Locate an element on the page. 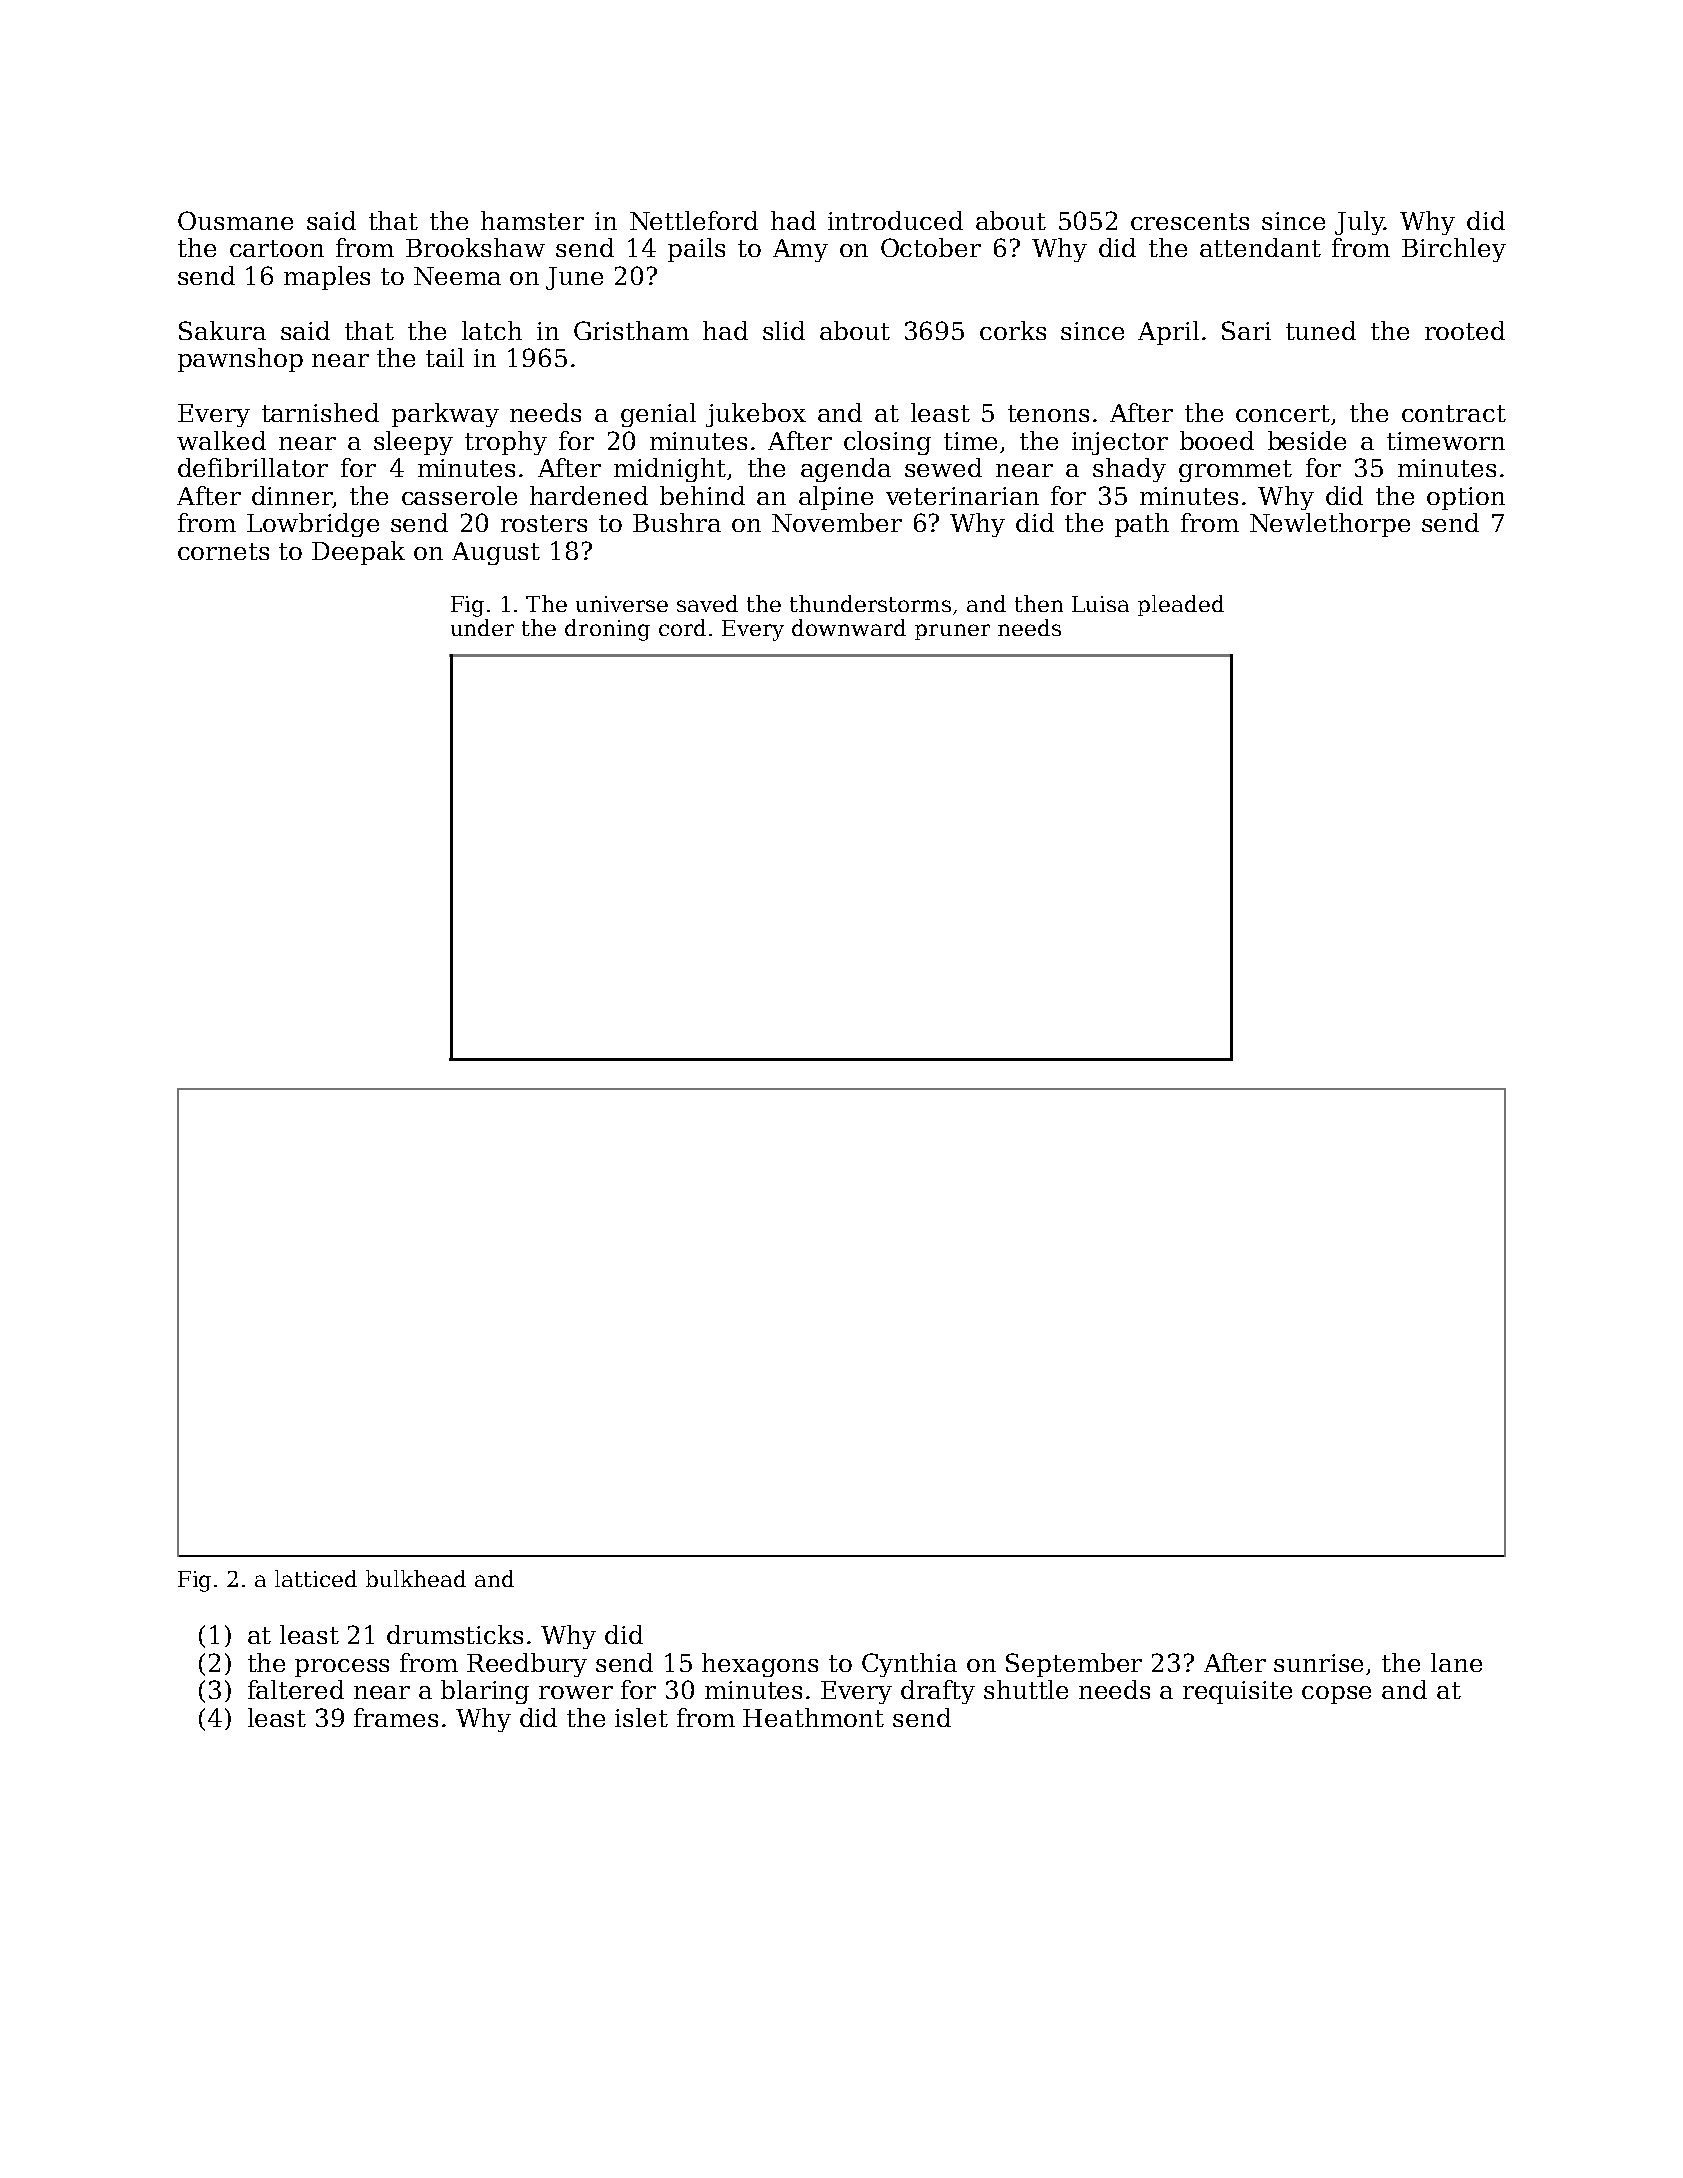 Image resolution: width=1683 pixels, height=2178 pixels. Ousmane is located at coordinates (235, 220).
